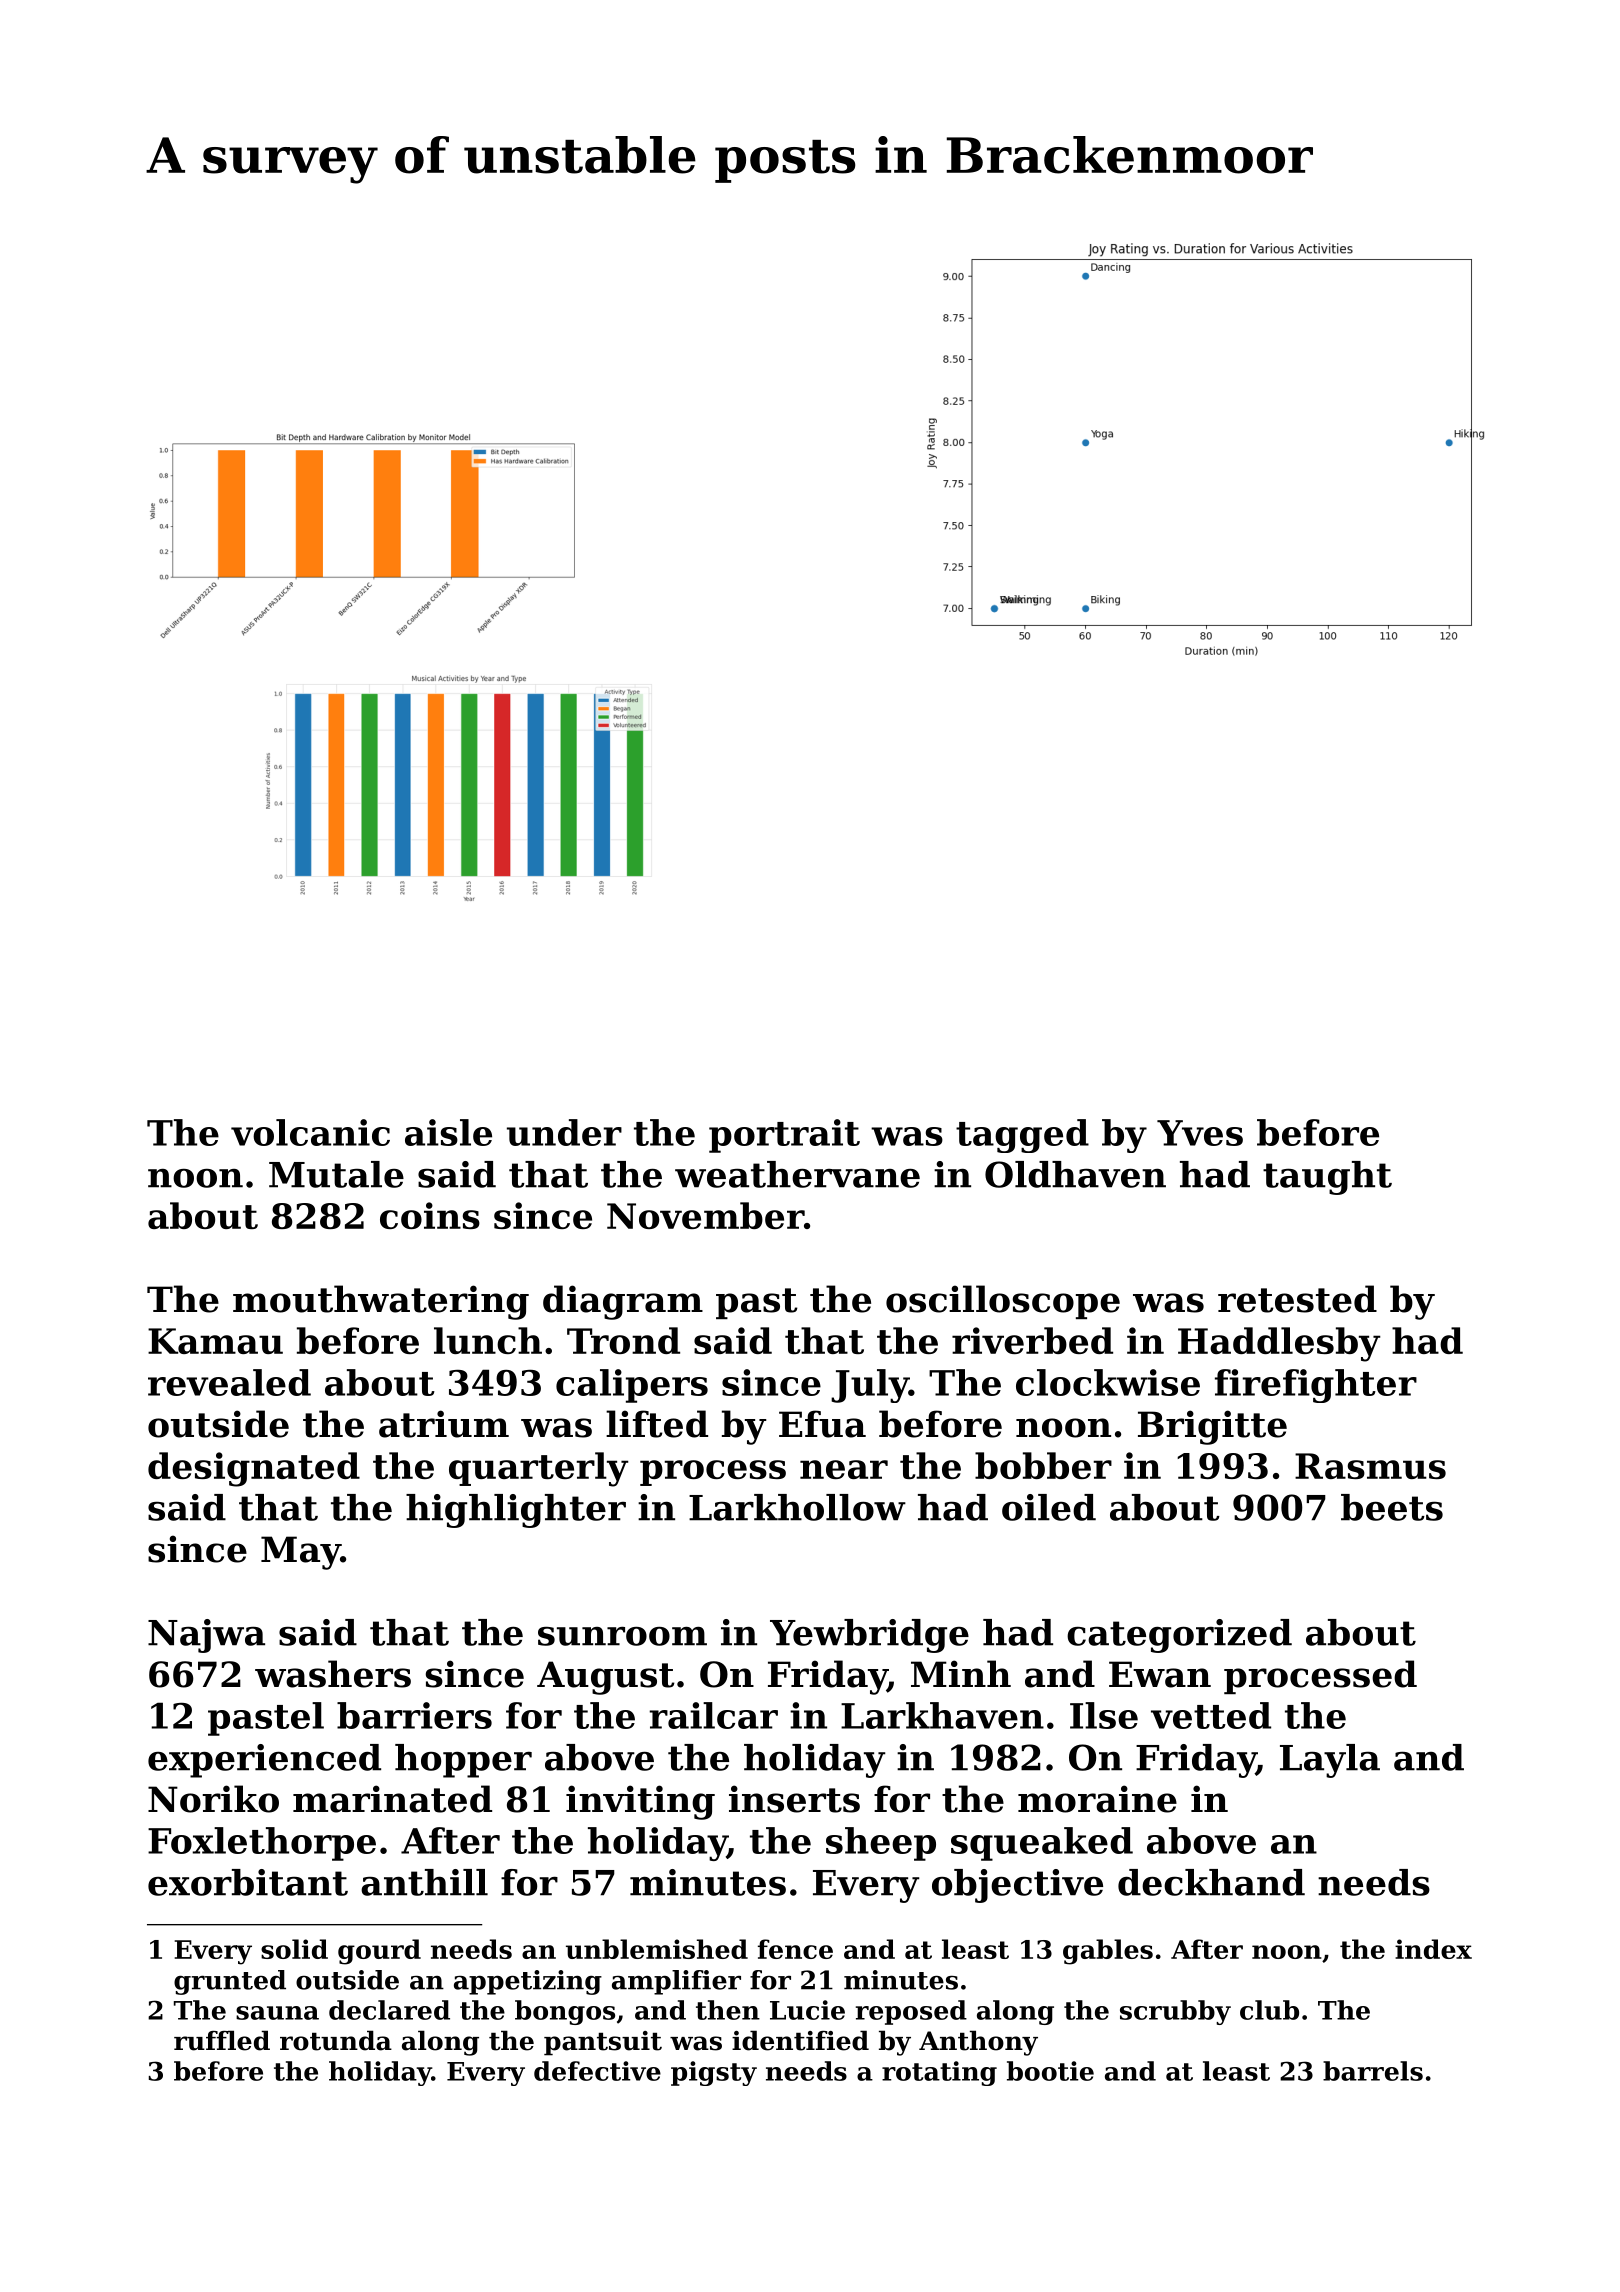 The image size is (1620, 2292). I want to click on Foxlethorpe, so click(262, 1844).
